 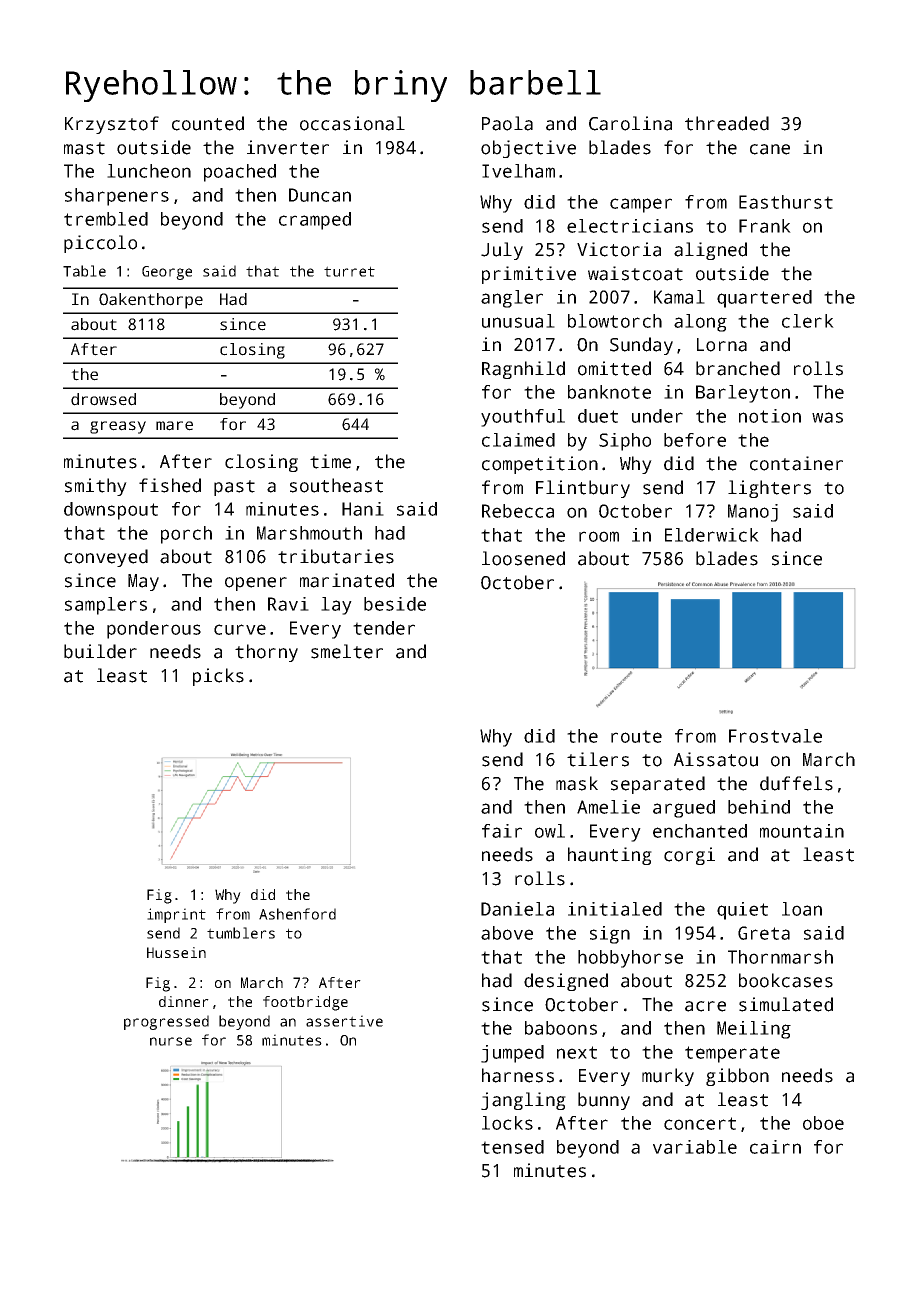 I want to click on angler, so click(x=512, y=299).
